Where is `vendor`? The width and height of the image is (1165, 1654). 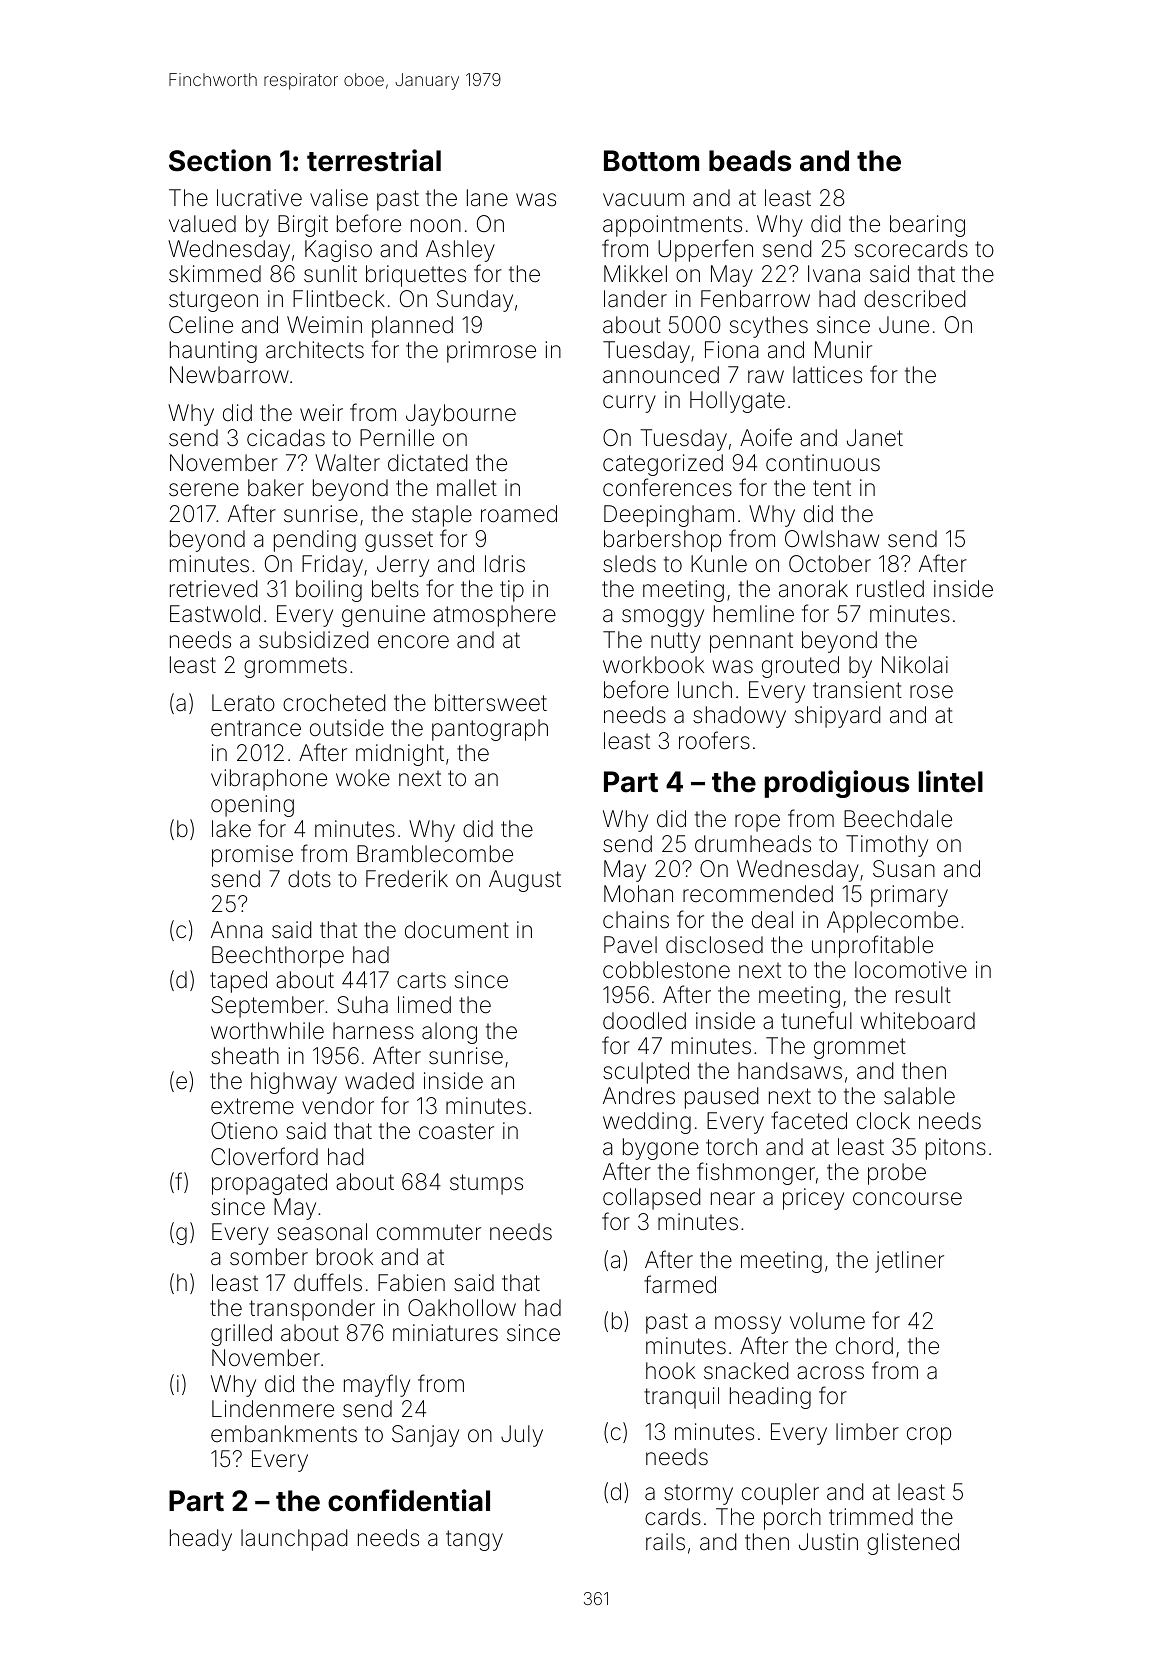
vendor is located at coordinates (338, 1106).
